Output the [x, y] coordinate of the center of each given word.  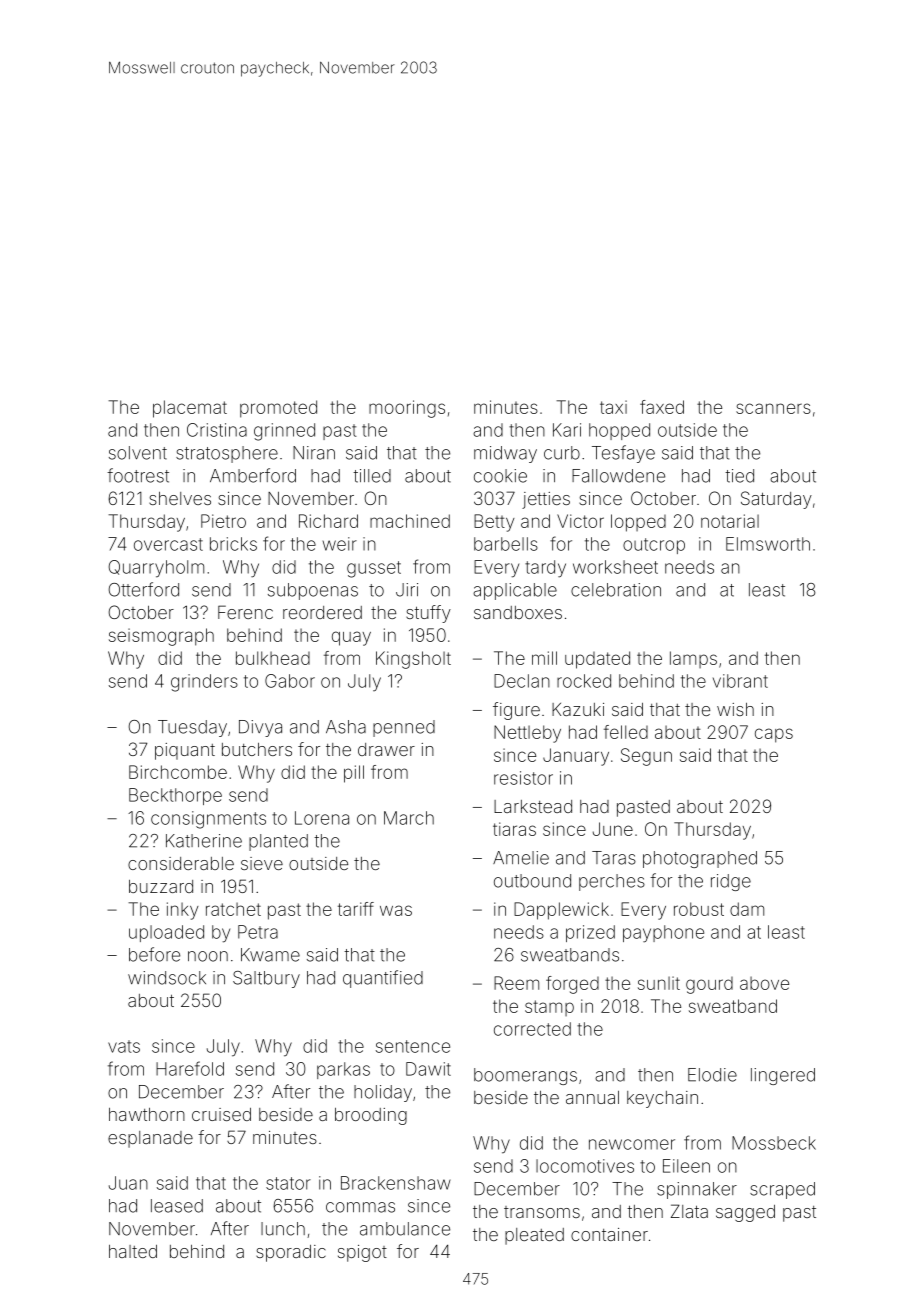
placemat [190, 409]
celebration [616, 590]
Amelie [521, 858]
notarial [730, 521]
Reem [516, 983]
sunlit [659, 983]
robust [699, 909]
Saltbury [266, 979]
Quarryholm [156, 569]
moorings [407, 409]
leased [177, 1206]
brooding [371, 1116]
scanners [773, 408]
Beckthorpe [175, 796]
